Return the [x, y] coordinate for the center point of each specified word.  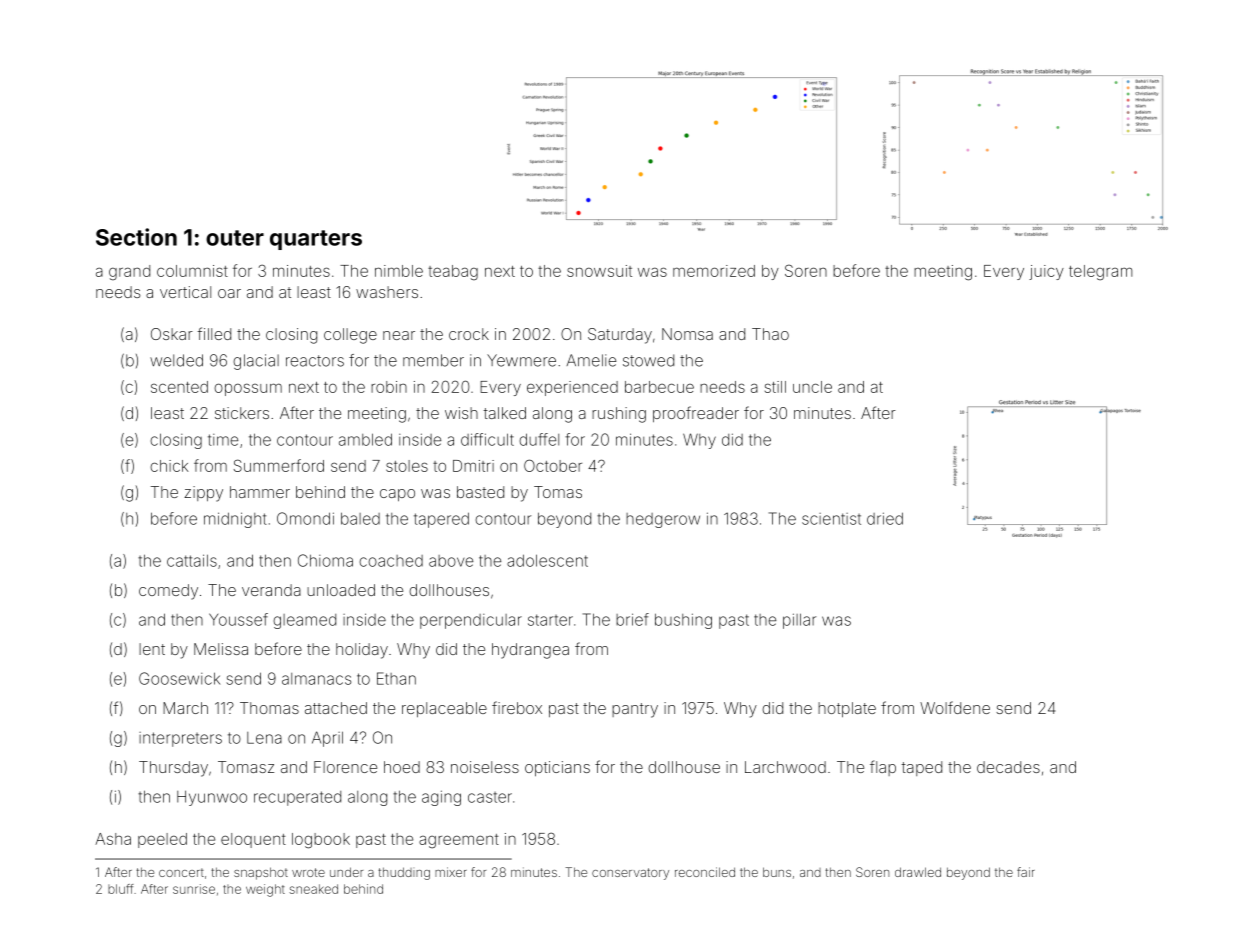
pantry [635, 710]
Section [136, 237]
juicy [1046, 272]
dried [885, 518]
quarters [316, 240]
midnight [235, 520]
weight [265, 890]
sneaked [313, 889]
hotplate [847, 709]
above [451, 561]
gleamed [304, 621]
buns [777, 872]
